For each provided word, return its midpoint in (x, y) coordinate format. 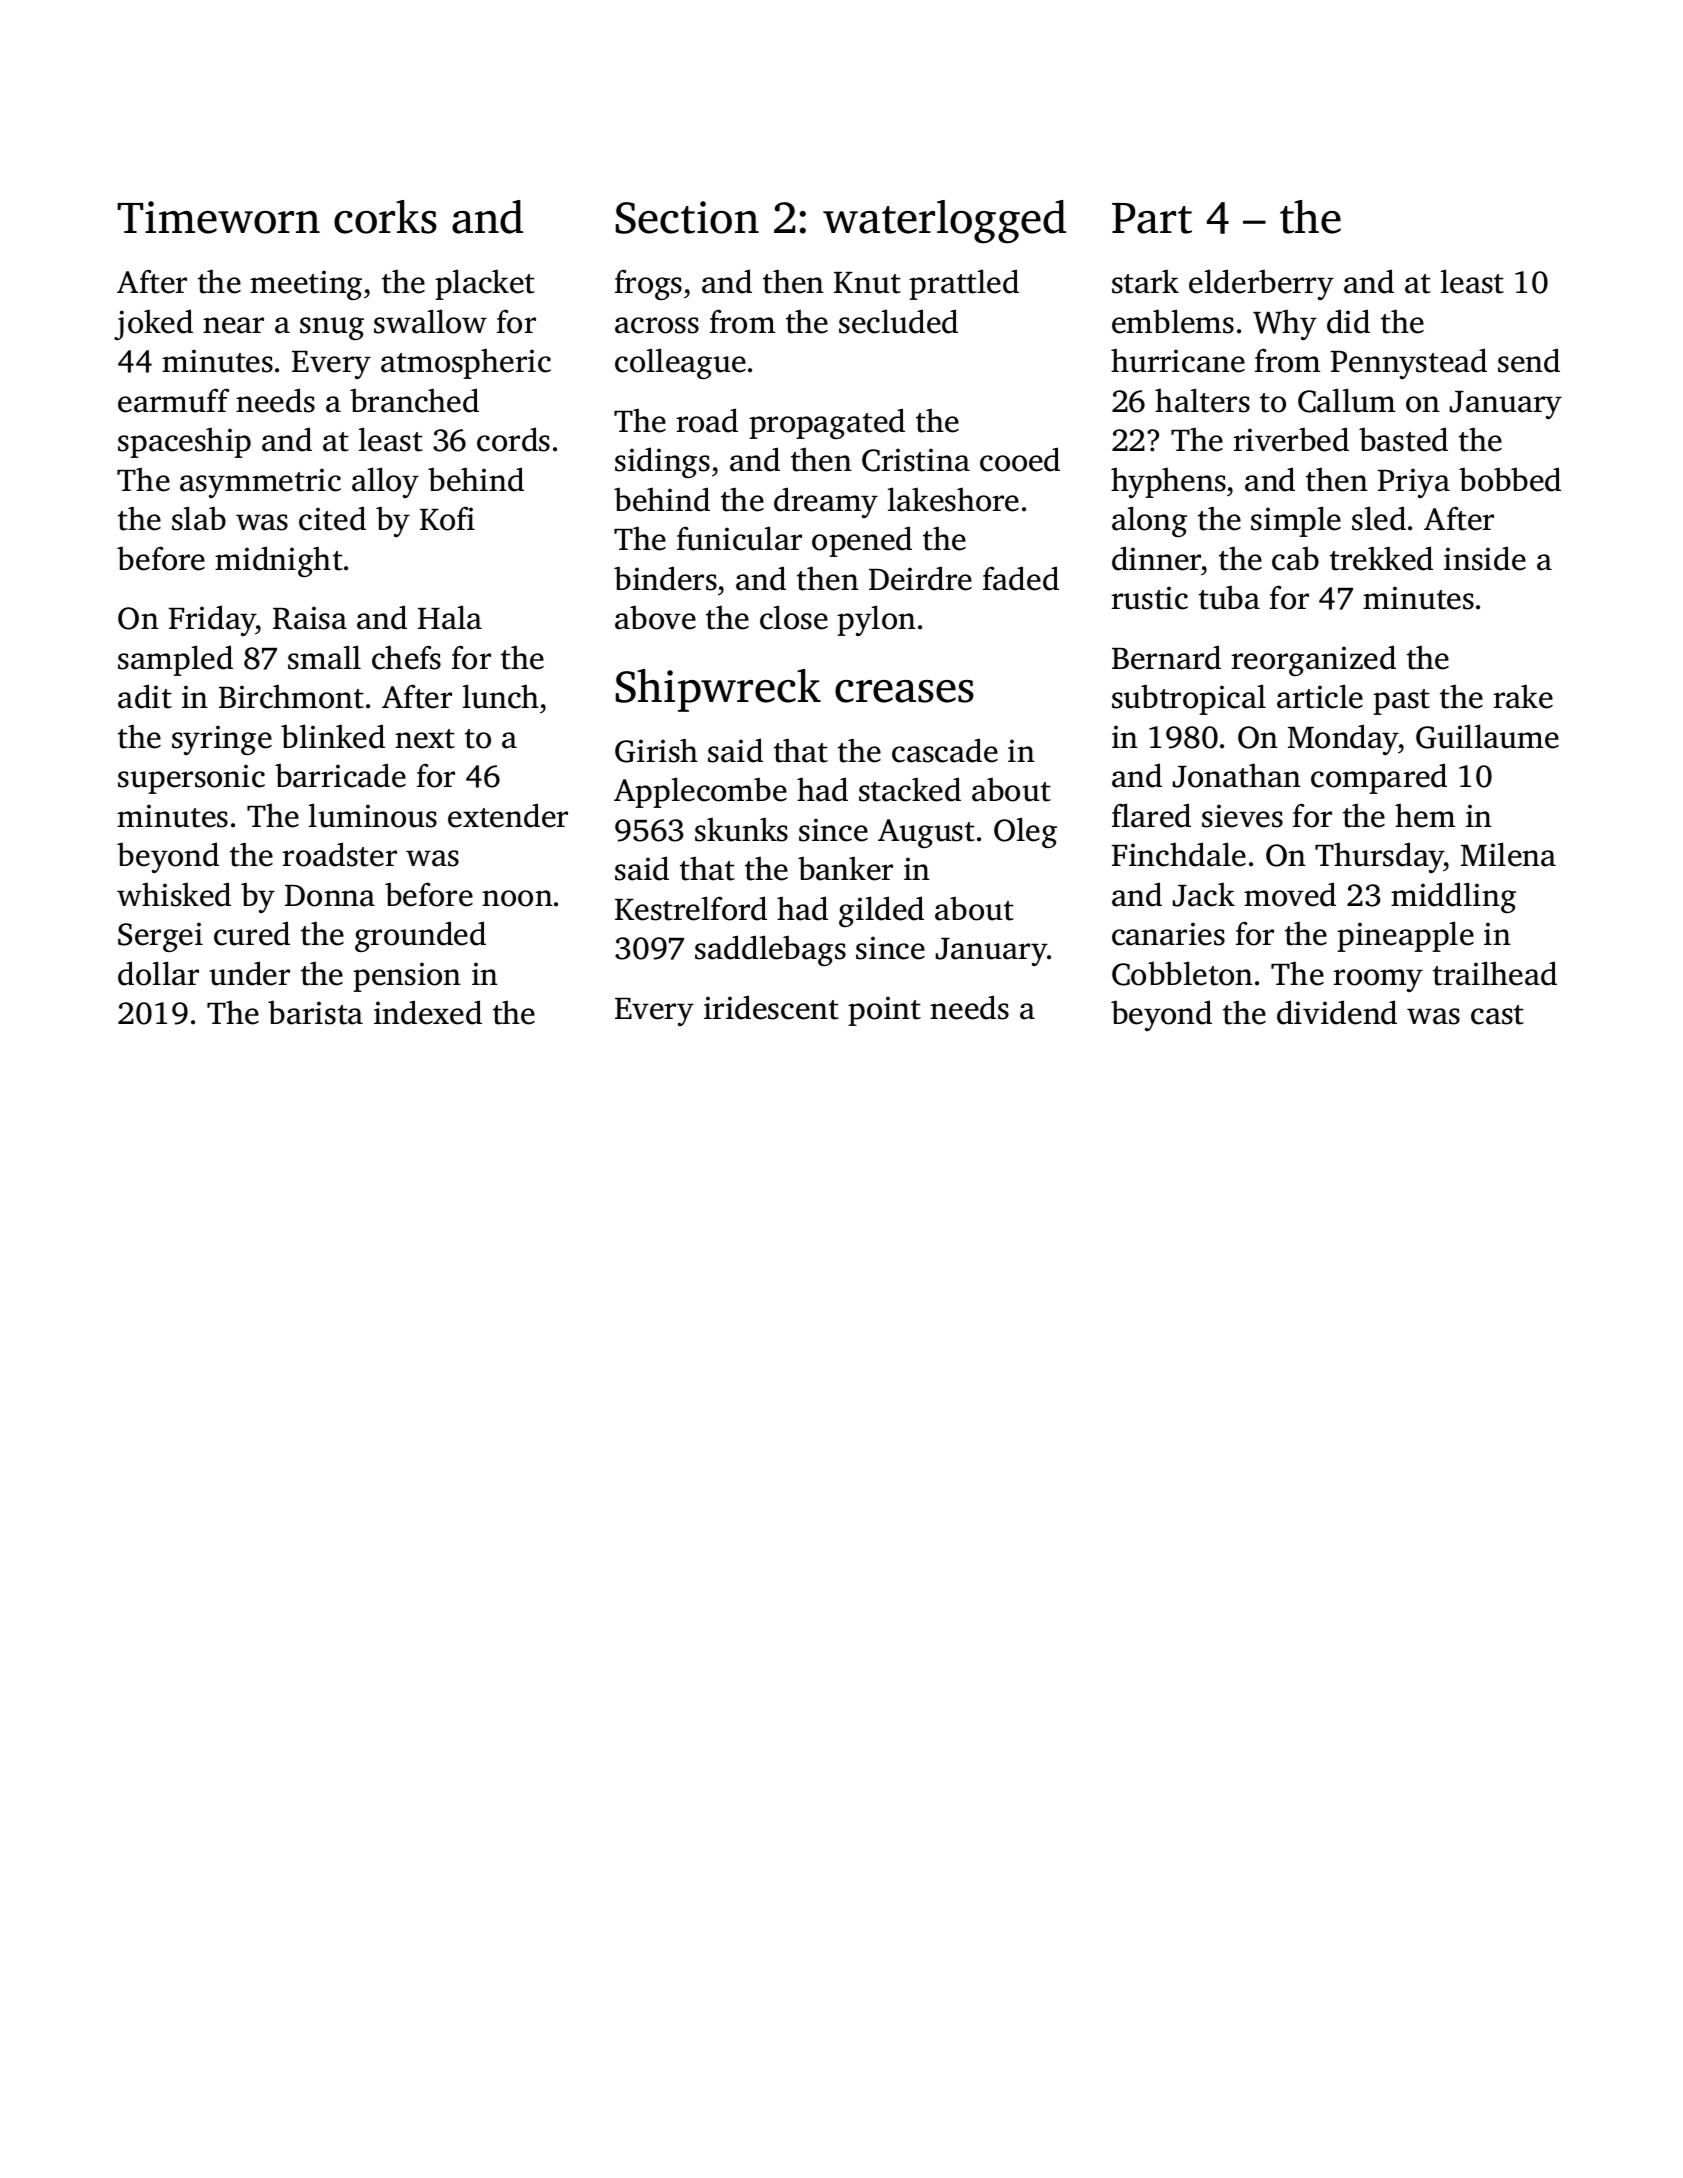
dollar (158, 973)
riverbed (1291, 439)
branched (414, 400)
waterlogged (944, 222)
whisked (174, 894)
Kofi (447, 518)
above (655, 617)
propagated (827, 423)
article (1320, 696)
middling (1453, 897)
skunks (741, 829)
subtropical (1189, 699)
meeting (306, 285)
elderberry (1261, 284)
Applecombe (700, 792)
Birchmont (291, 696)
